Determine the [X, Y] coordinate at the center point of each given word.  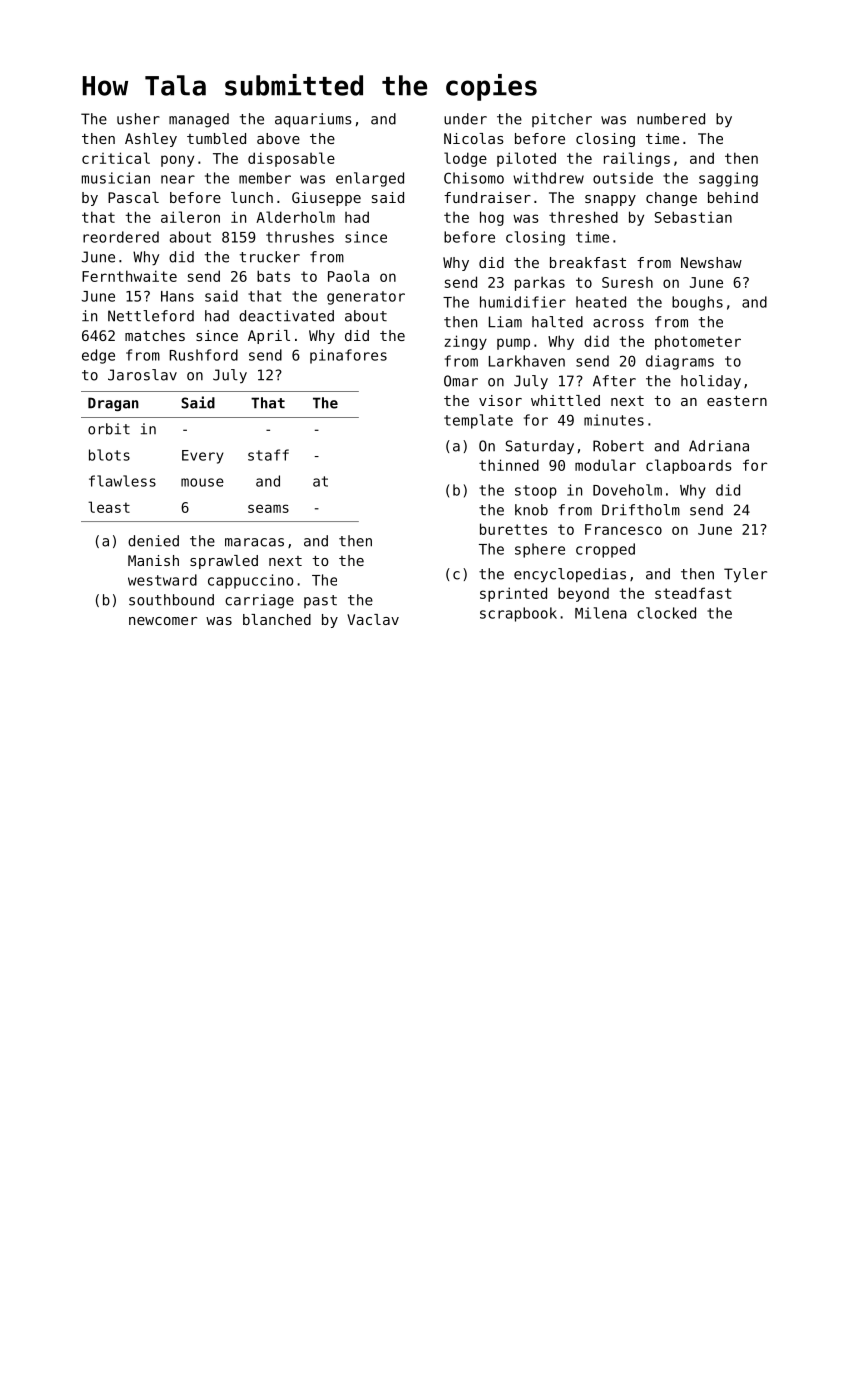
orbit [109, 429]
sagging [728, 179]
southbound [171, 600]
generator [366, 298]
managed [199, 120]
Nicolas [474, 138]
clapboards [689, 466]
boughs [697, 303]
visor [500, 400]
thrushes [300, 237]
